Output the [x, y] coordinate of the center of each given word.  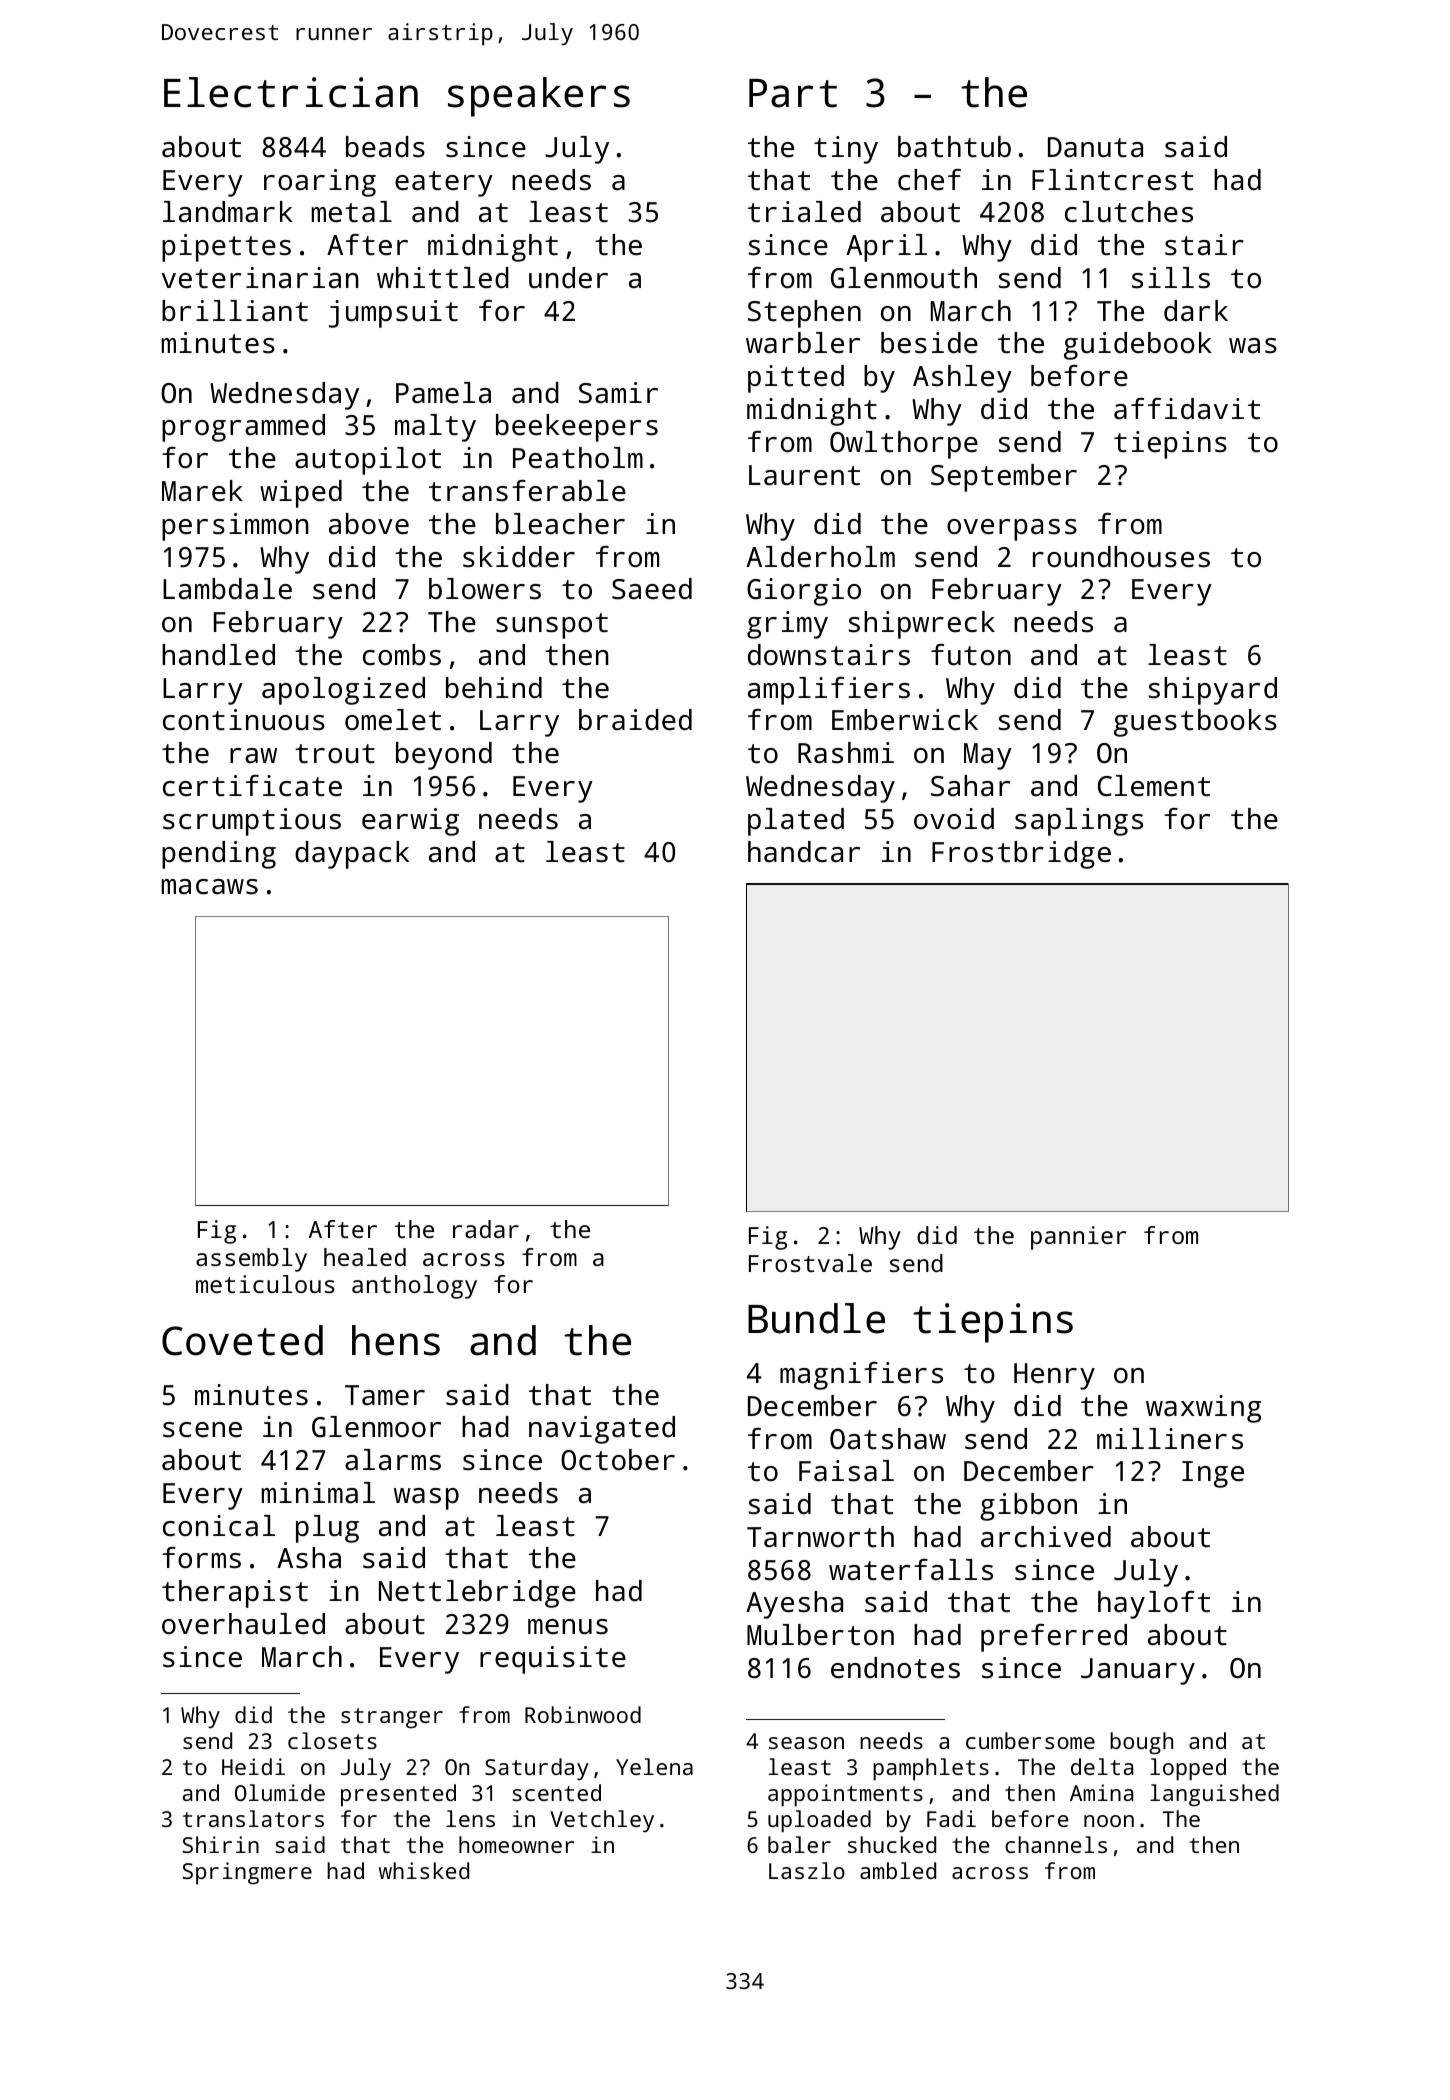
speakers [539, 97]
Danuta [1095, 147]
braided [635, 720]
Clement [1154, 786]
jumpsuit [393, 314]
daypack [352, 855]
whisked [424, 1870]
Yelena [654, 1766]
